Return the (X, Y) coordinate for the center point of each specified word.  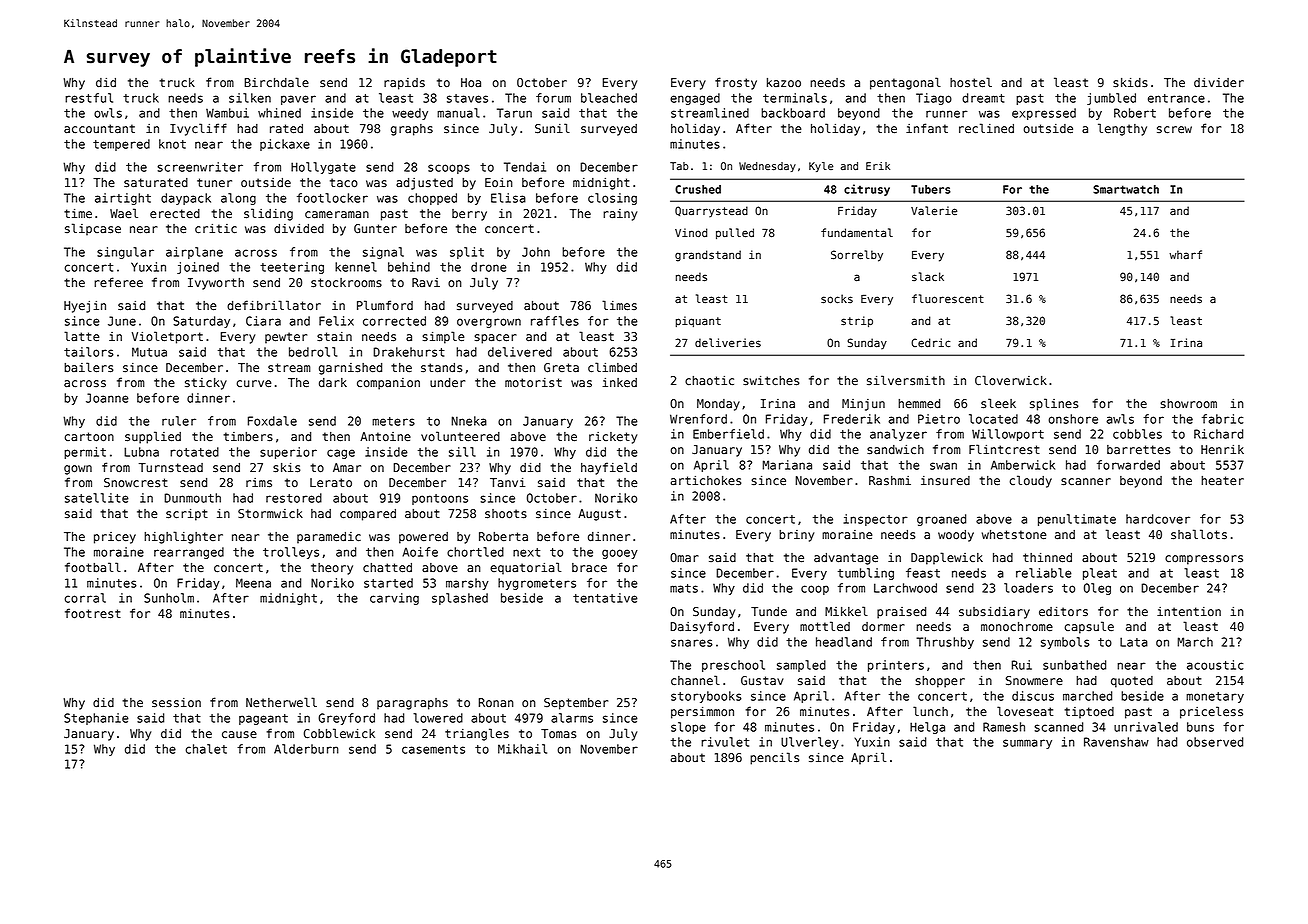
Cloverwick (1011, 380)
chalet (206, 749)
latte (81, 336)
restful (89, 98)
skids (1130, 83)
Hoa (471, 83)
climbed (612, 367)
